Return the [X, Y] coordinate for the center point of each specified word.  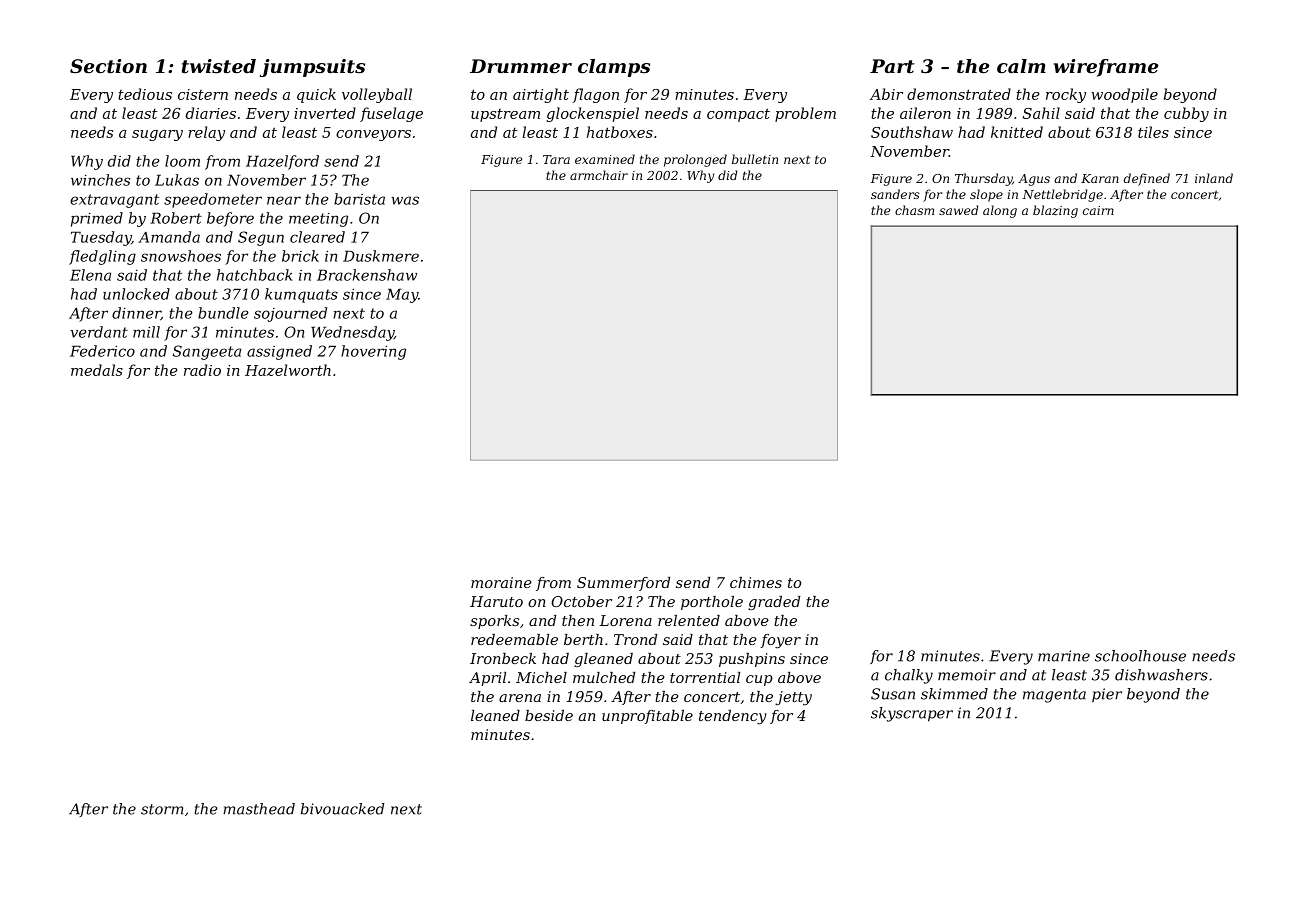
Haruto [496, 601]
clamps [614, 68]
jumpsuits [312, 68]
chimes [756, 582]
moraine [501, 582]
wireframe [1106, 68]
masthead [259, 809]
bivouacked [343, 809]
